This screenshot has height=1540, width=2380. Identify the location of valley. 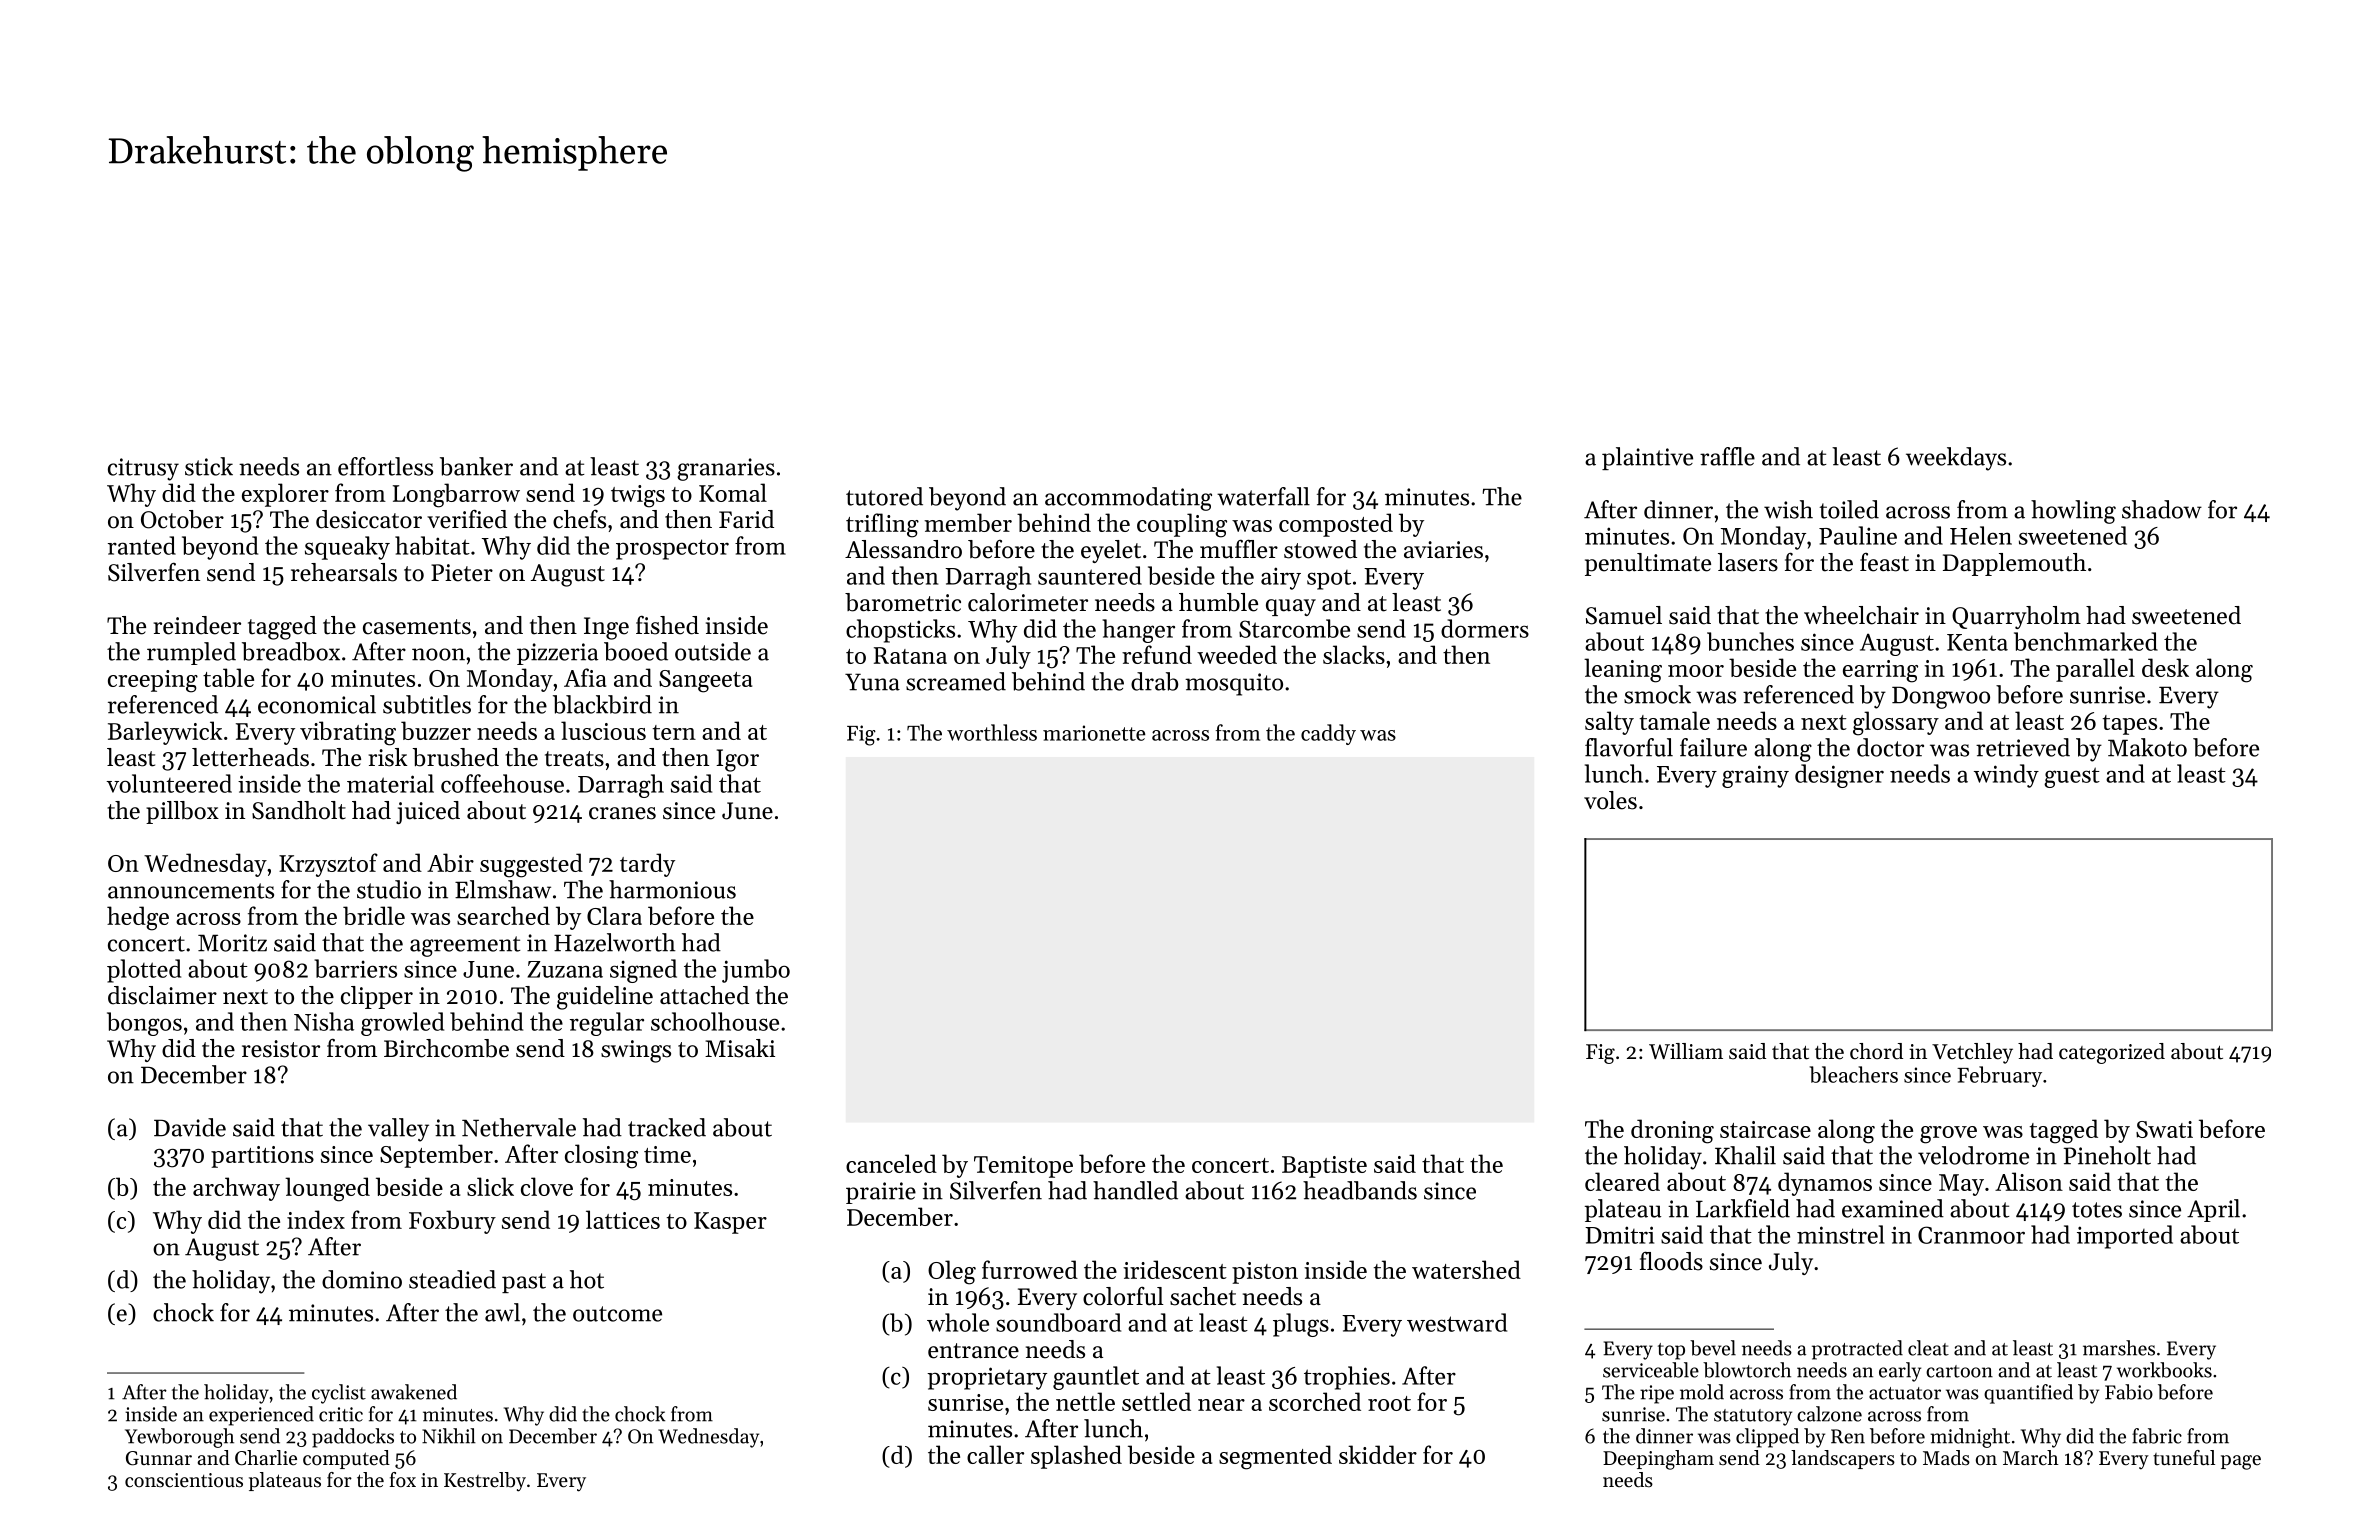
(398, 1130).
